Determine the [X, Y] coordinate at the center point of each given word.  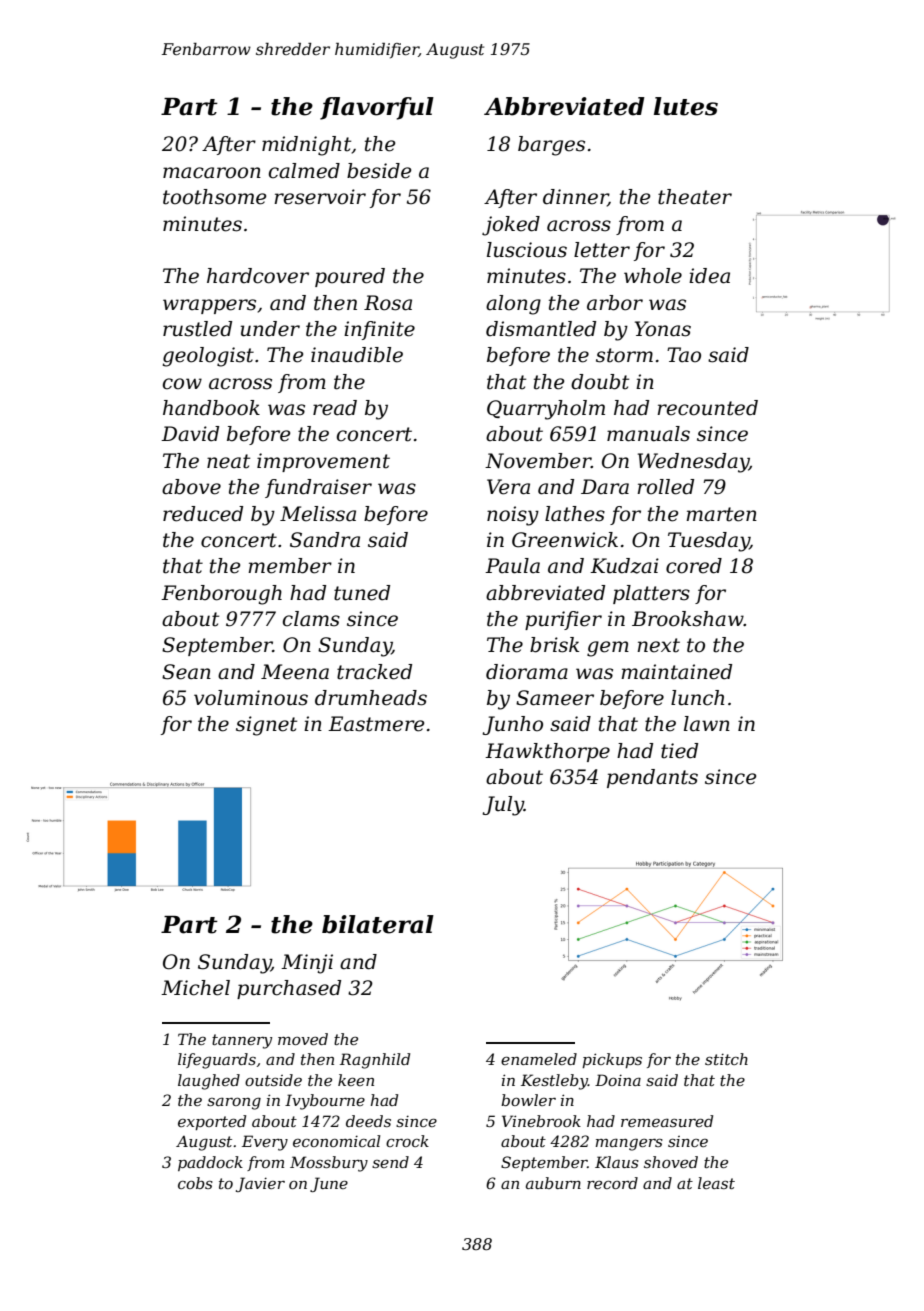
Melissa [318, 514]
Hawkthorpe [547, 752]
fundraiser [318, 488]
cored [694, 566]
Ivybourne [325, 1102]
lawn [707, 724]
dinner [575, 198]
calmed [304, 171]
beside [379, 171]
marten [721, 514]
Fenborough [221, 595]
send [390, 1162]
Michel [195, 988]
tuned [362, 593]
